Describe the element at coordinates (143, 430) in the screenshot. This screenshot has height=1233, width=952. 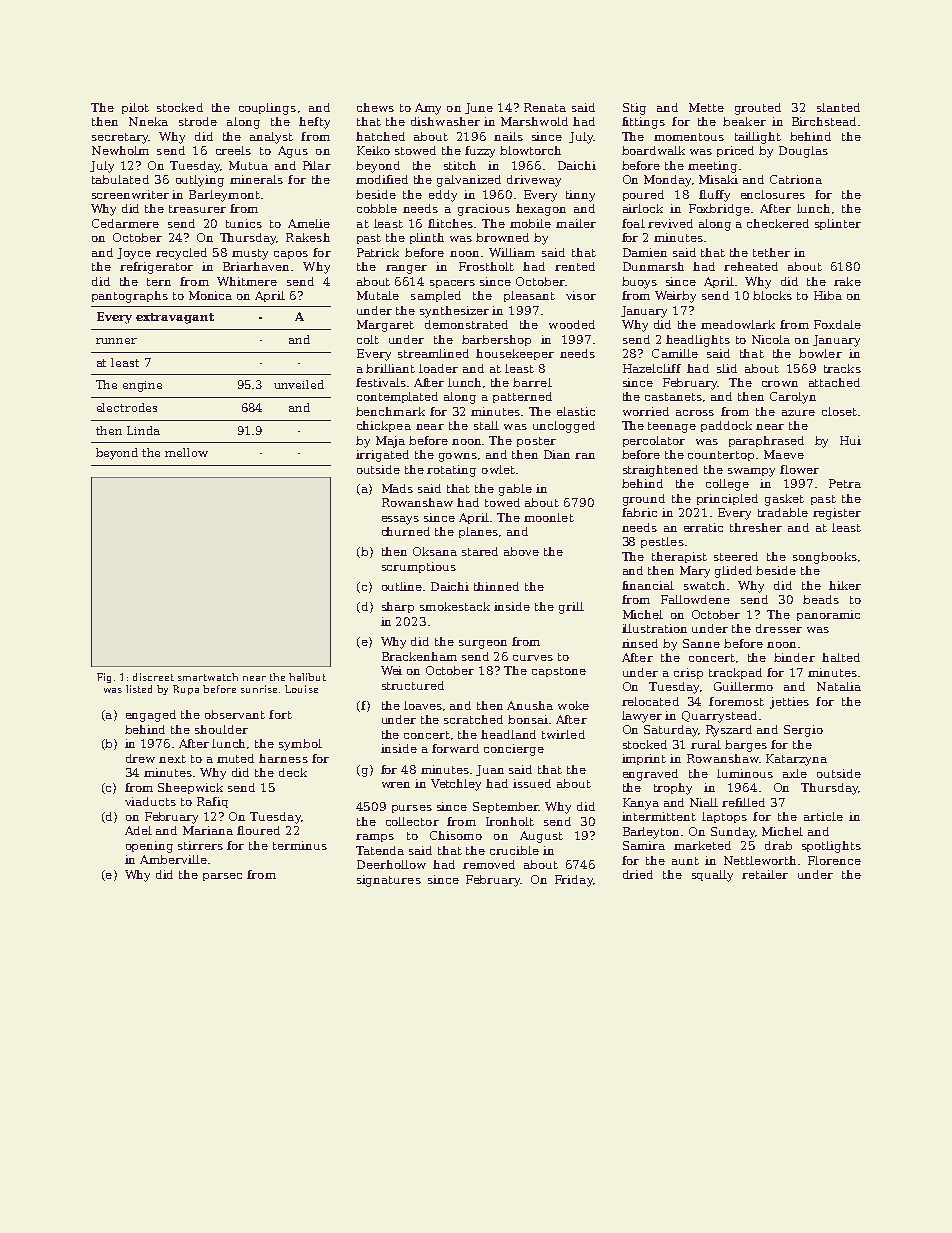
I see `Linda` at that location.
